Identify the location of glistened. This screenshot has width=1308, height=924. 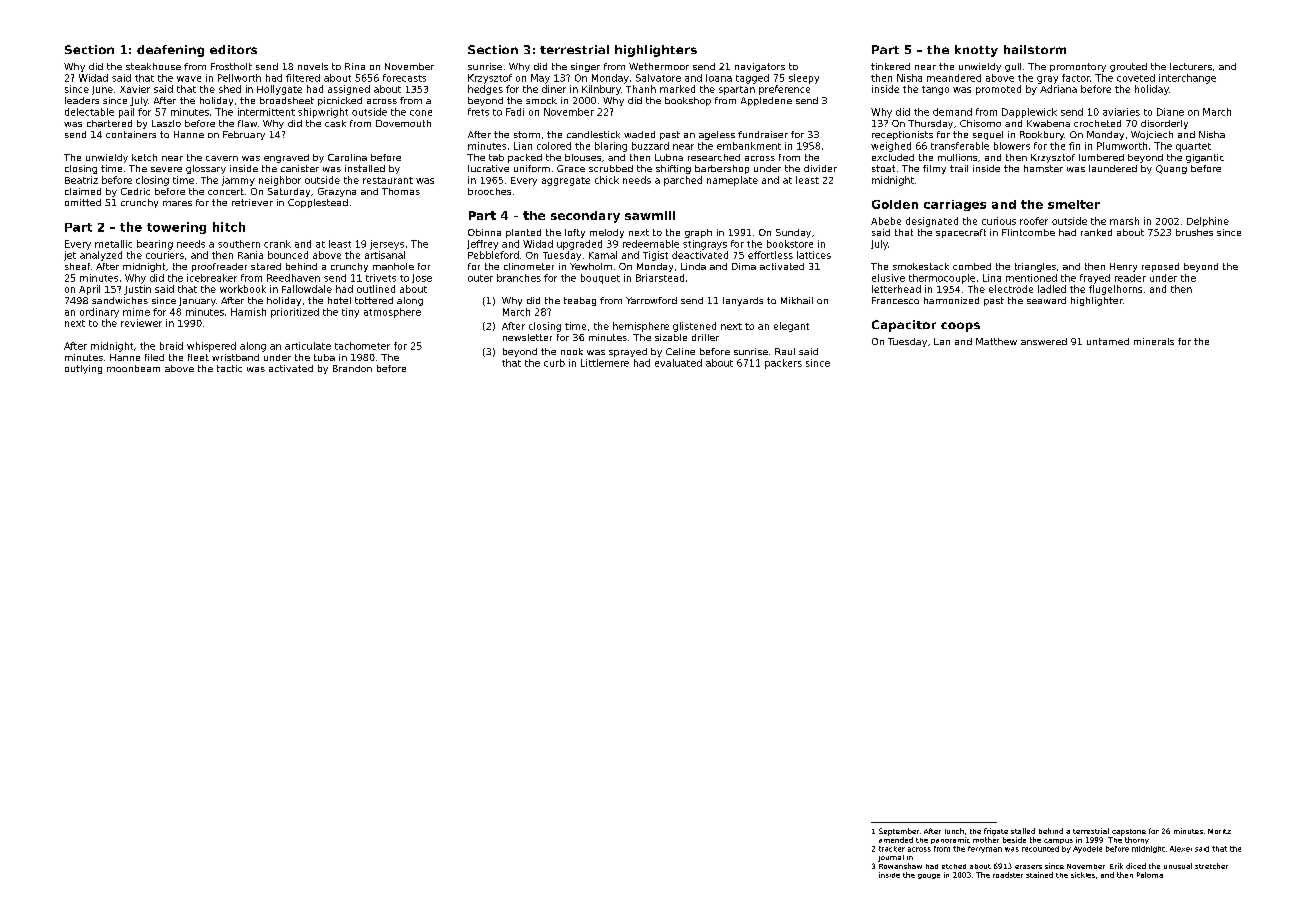
(694, 327).
